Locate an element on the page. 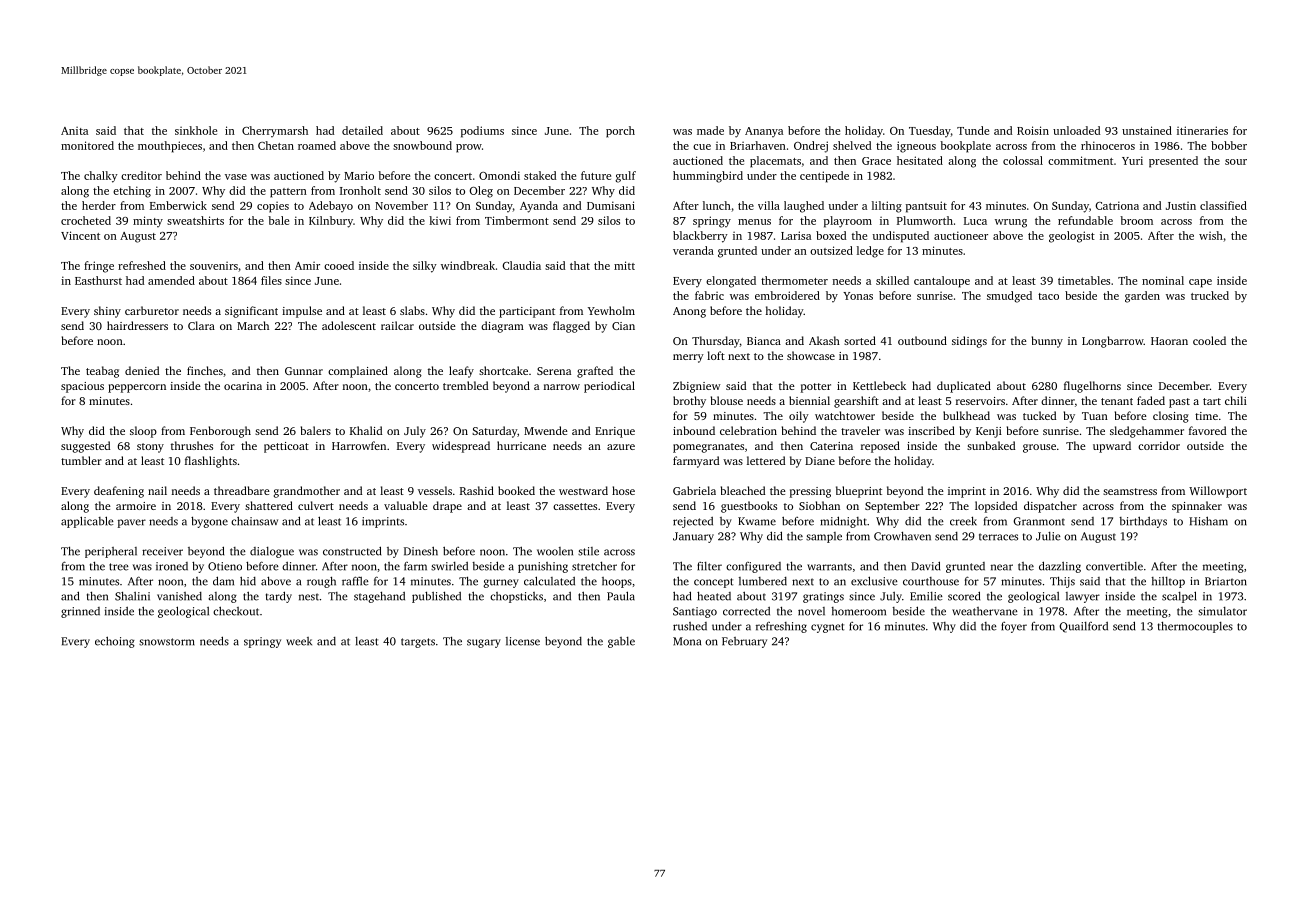 The width and height of the page is (1308, 924). calculated is located at coordinates (549, 581).
